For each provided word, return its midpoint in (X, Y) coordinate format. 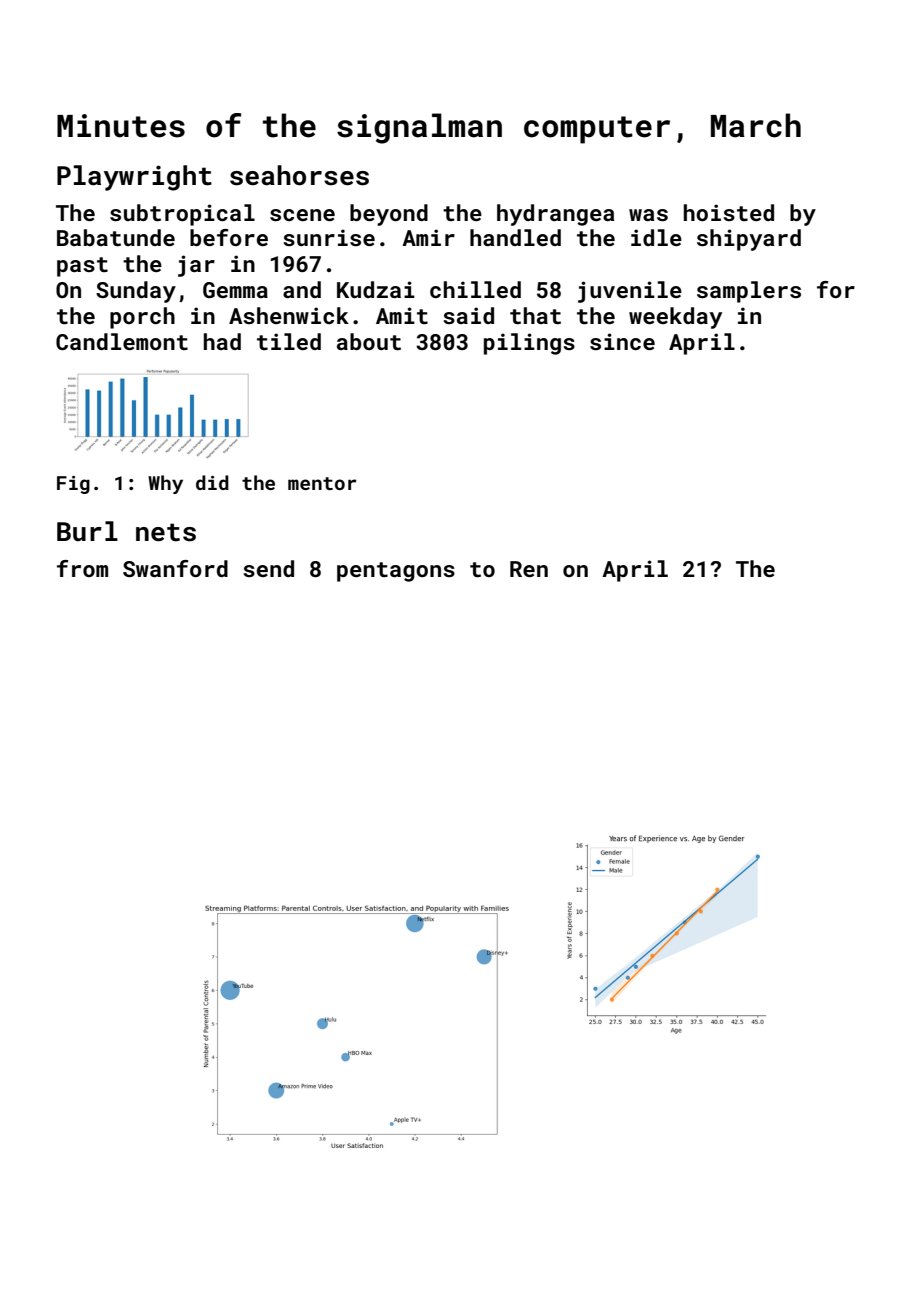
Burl (87, 531)
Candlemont (122, 341)
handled (515, 237)
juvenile (630, 292)
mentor (322, 483)
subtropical (182, 215)
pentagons (396, 572)
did (212, 482)
